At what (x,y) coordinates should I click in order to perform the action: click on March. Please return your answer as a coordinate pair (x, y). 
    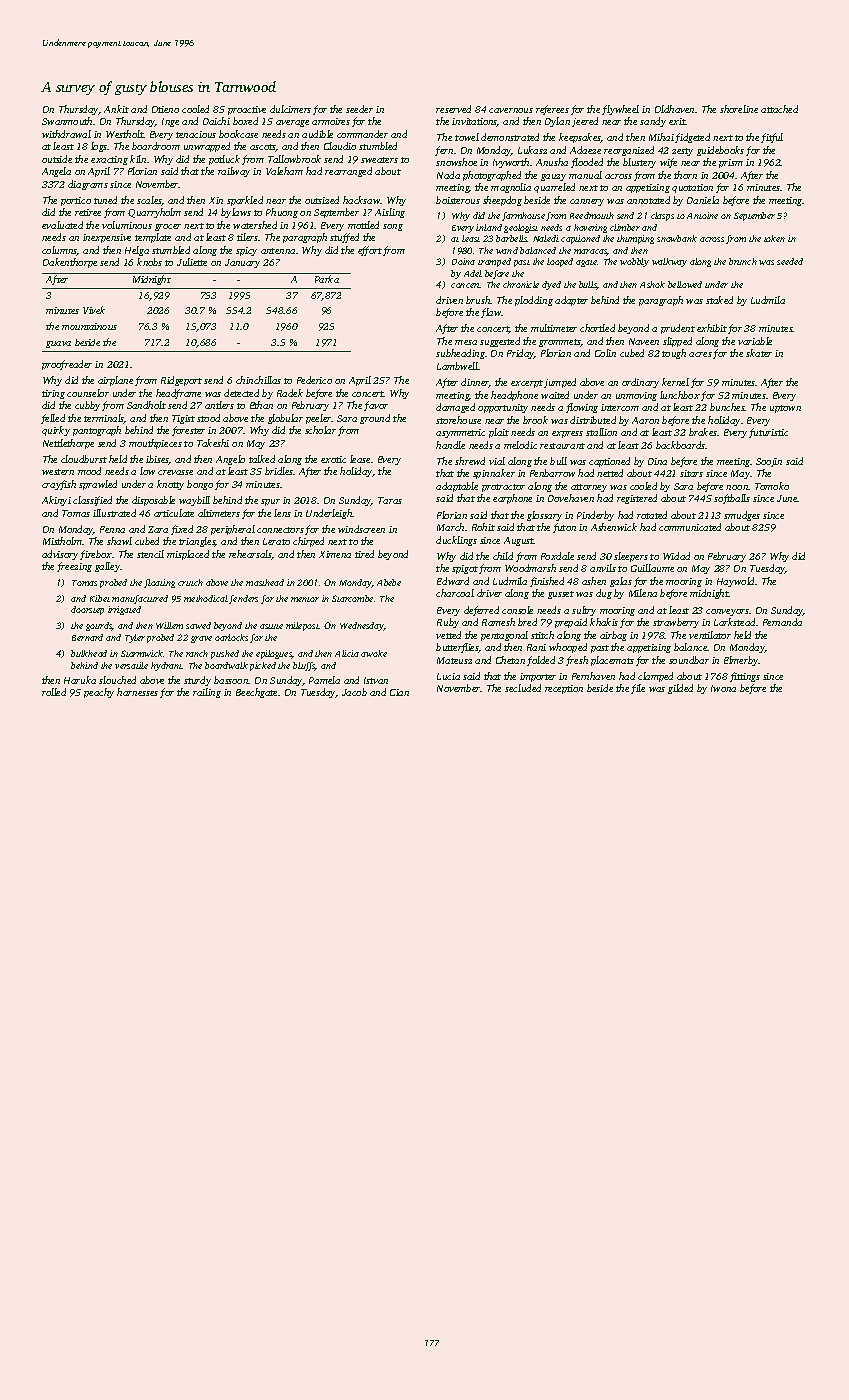
    Looking at the image, I should click on (450, 527).
